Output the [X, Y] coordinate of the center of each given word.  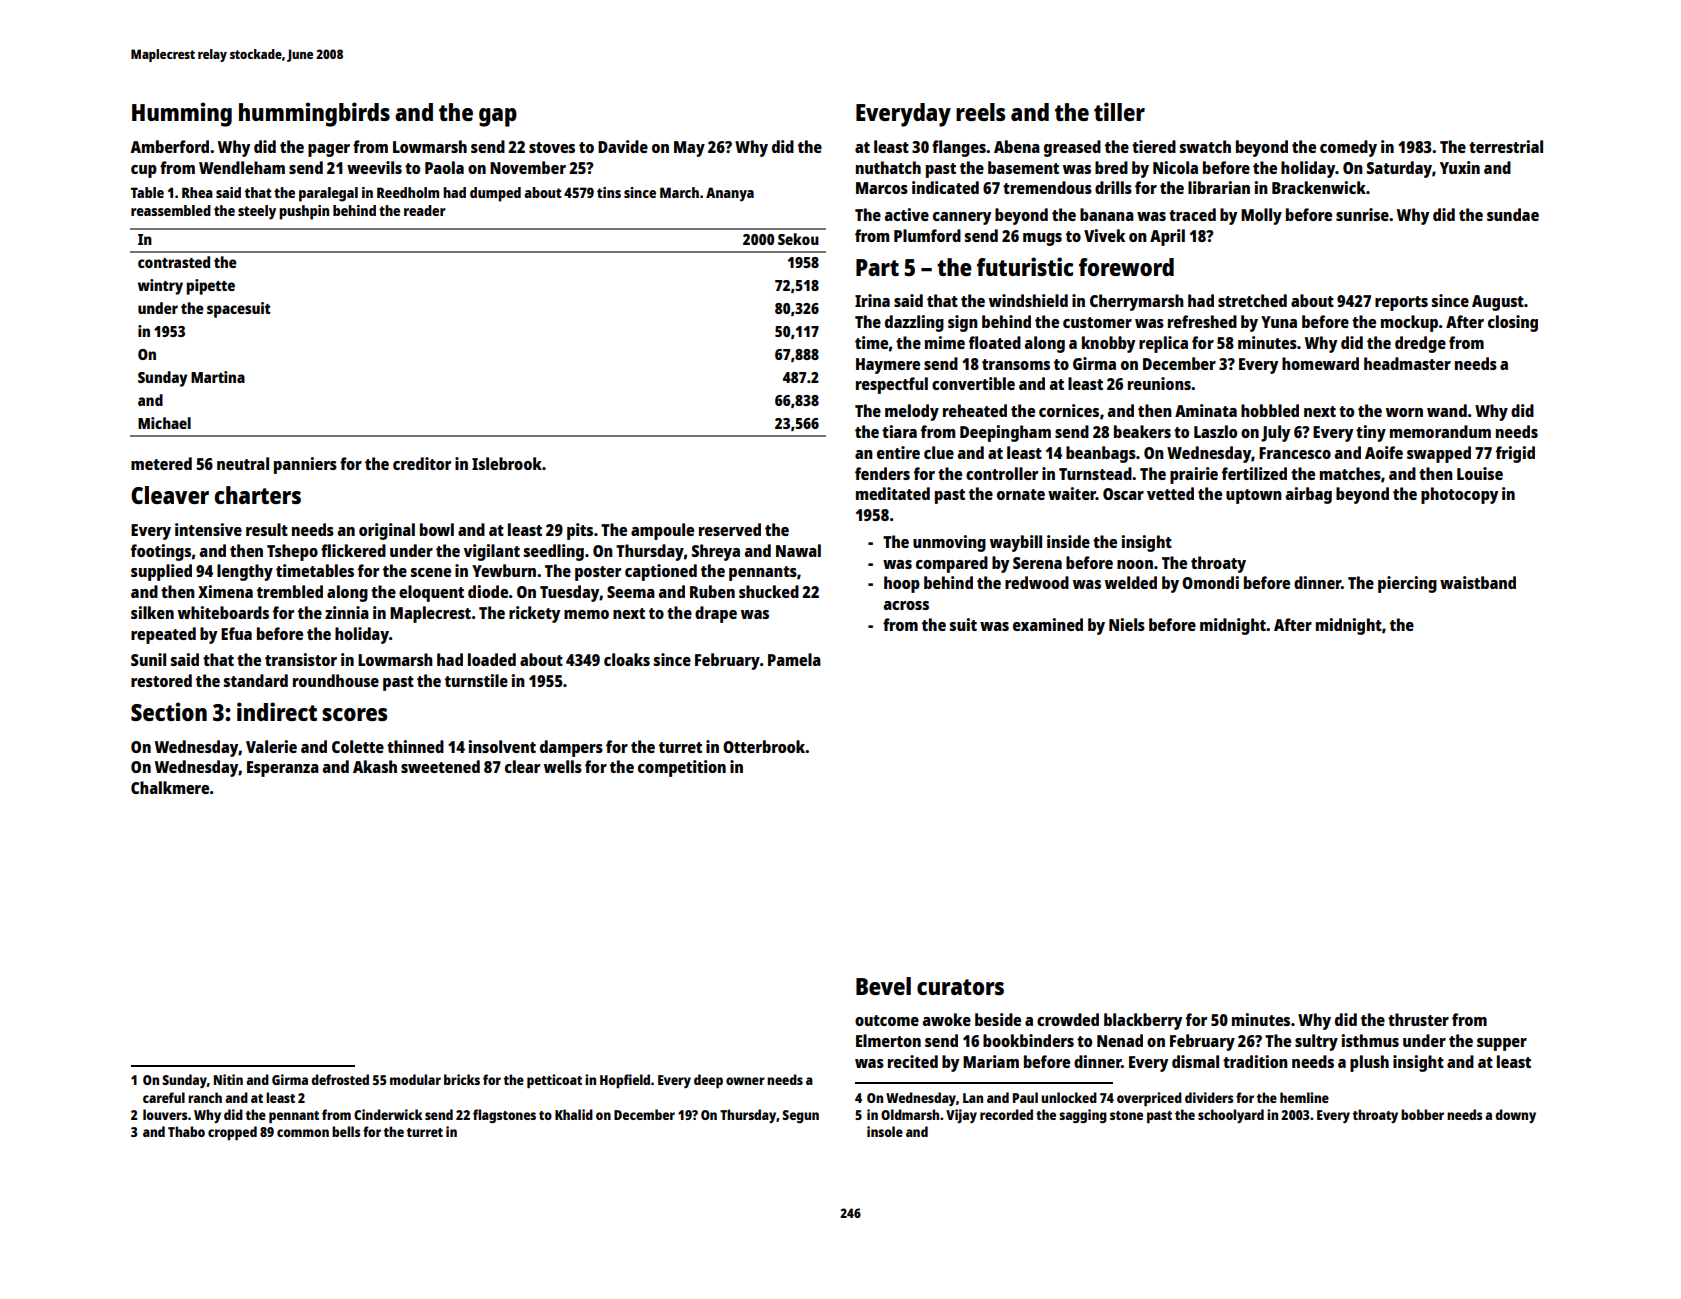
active [906, 214]
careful [164, 1097]
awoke [946, 1019]
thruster [1418, 1019]
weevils [374, 167]
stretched [1252, 300]
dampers [571, 748]
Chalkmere [170, 787]
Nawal [798, 550]
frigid [1515, 454]
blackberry [1143, 1021]
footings [161, 552]
